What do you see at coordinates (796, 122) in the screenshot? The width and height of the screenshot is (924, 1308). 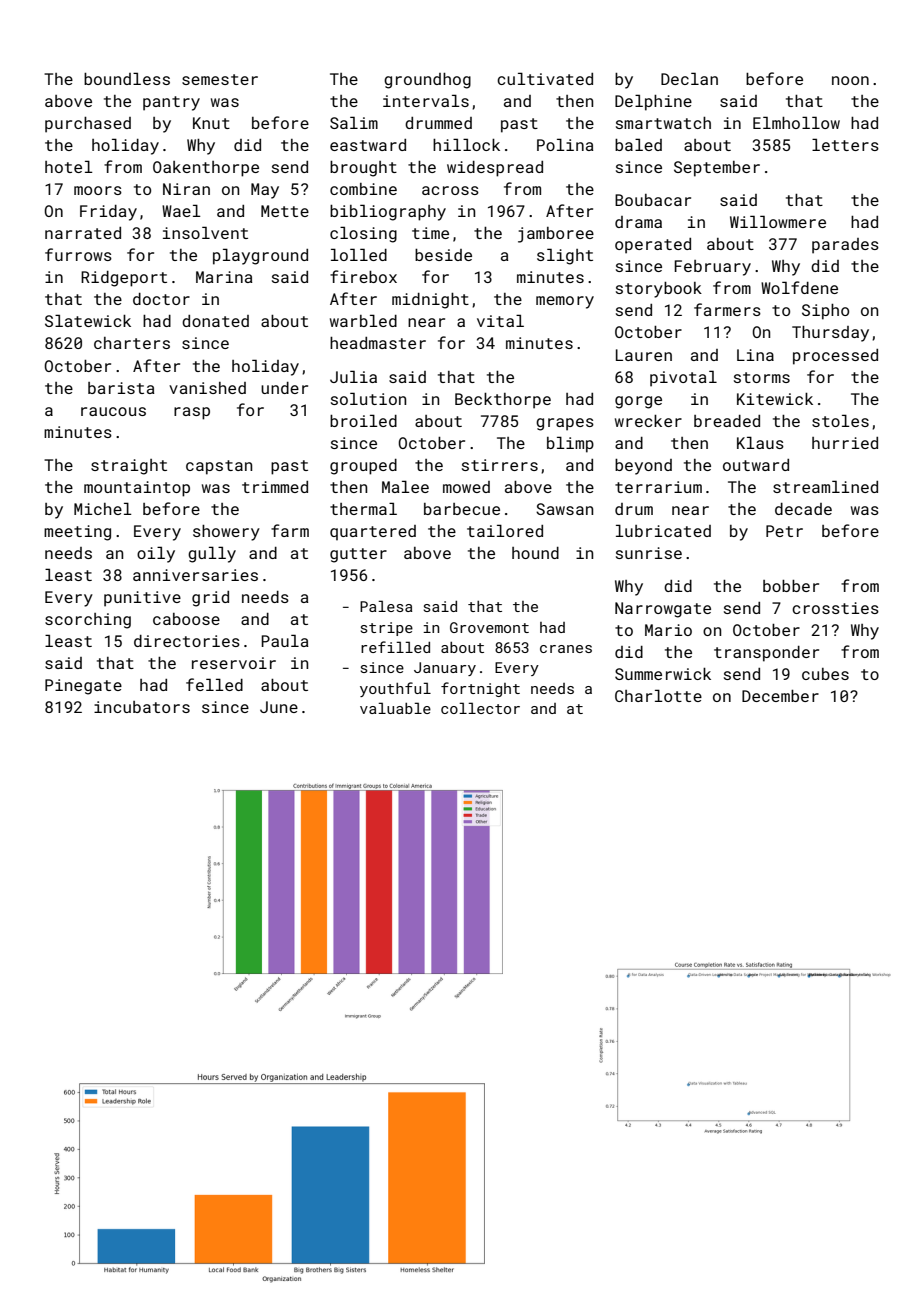 I see `Elmhollow` at bounding box center [796, 122].
